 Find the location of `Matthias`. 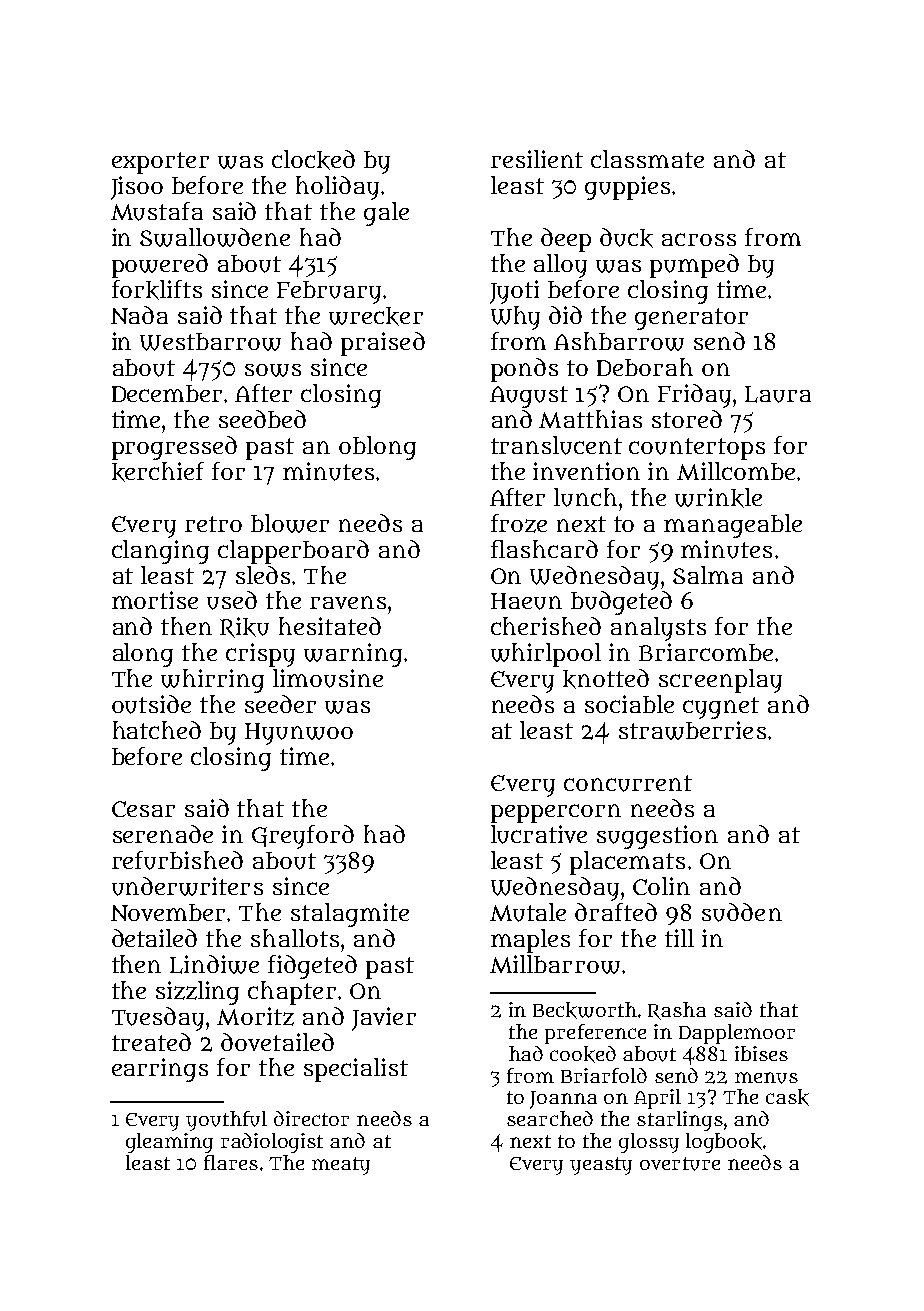

Matthias is located at coordinates (590, 419).
